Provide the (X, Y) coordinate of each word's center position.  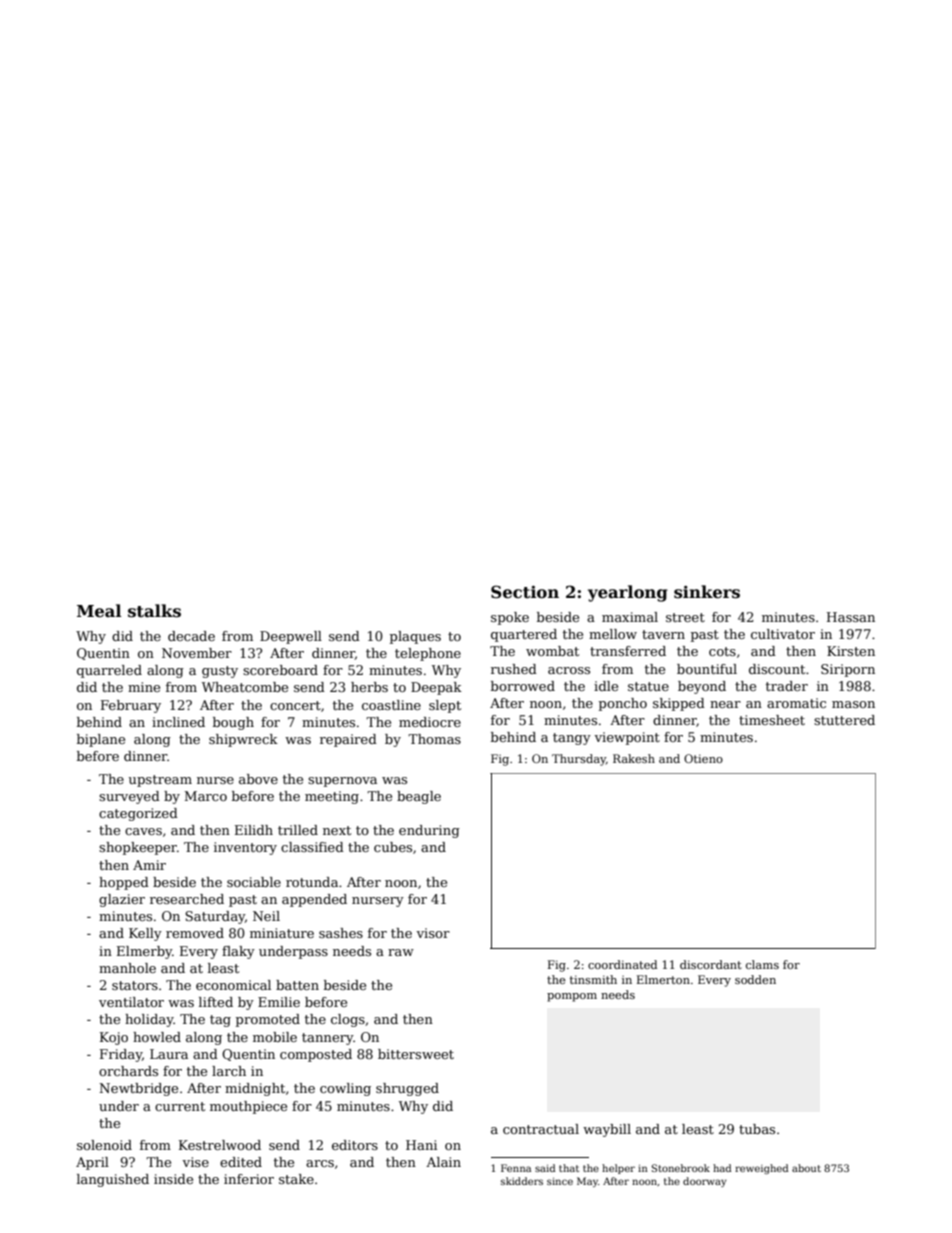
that (569, 1168)
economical (233, 985)
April (92, 1163)
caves (143, 831)
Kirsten (851, 651)
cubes (393, 847)
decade (191, 636)
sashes (341, 933)
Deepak (436, 688)
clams (762, 964)
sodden (755, 979)
